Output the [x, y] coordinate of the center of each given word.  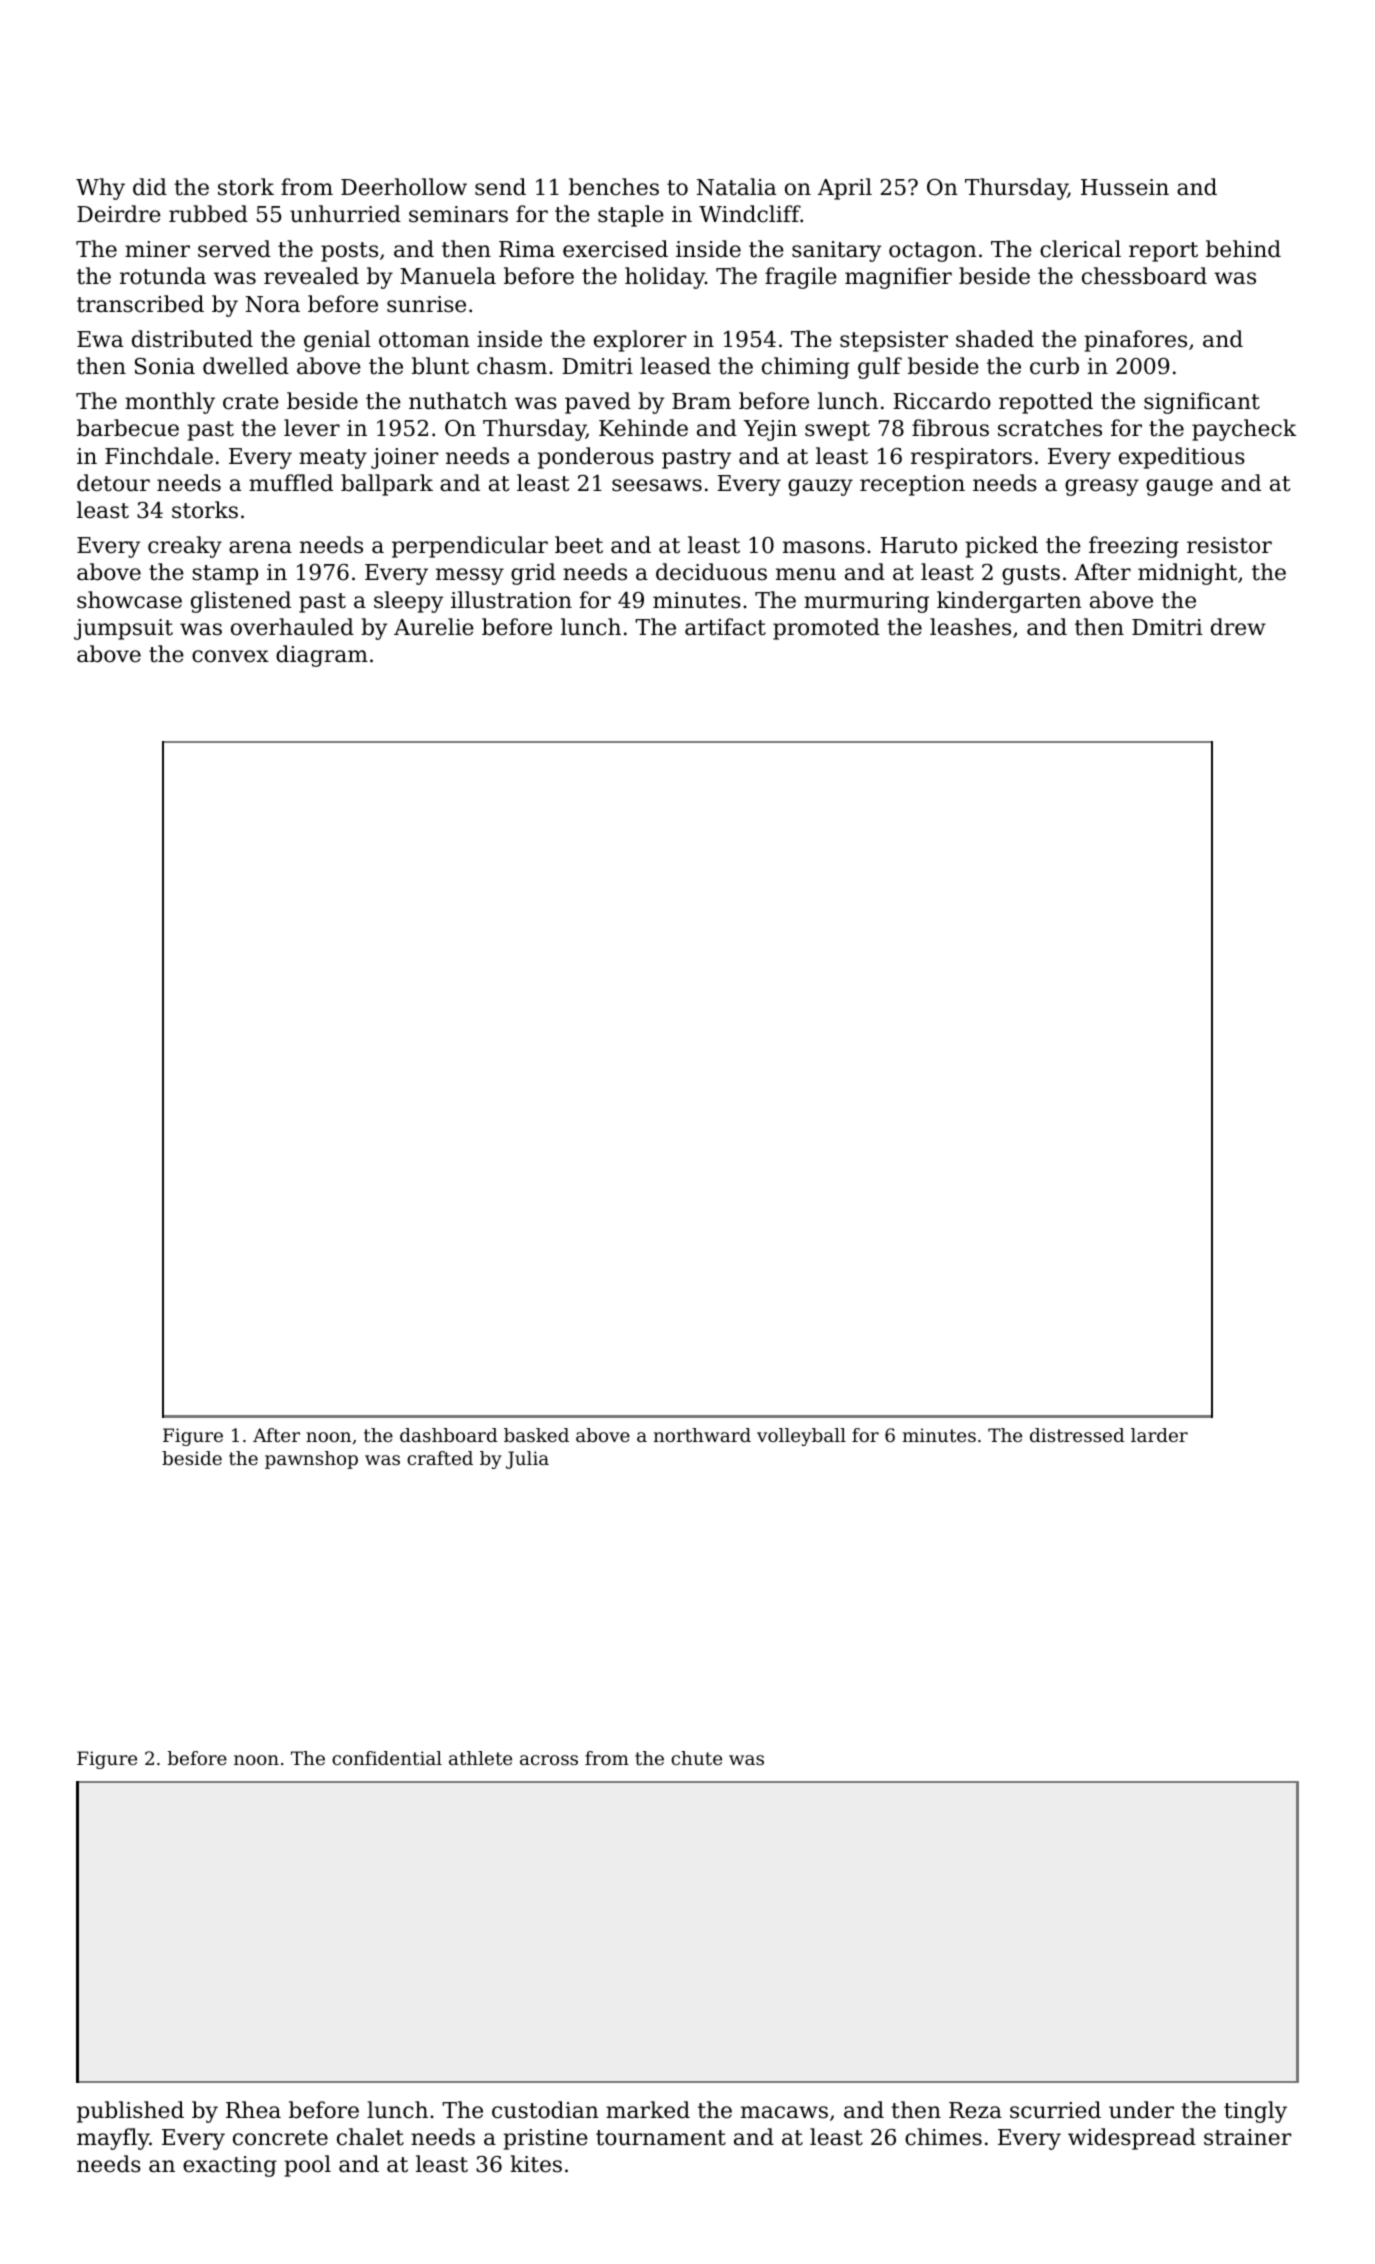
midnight [1187, 574]
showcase [129, 600]
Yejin [770, 430]
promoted [826, 629]
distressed [1077, 1435]
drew [1238, 627]
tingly [1255, 2112]
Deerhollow [404, 187]
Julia [527, 1460]
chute [696, 1758]
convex [230, 656]
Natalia [736, 187]
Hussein [1125, 187]
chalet [370, 2137]
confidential [387, 1758]
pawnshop [311, 1460]
